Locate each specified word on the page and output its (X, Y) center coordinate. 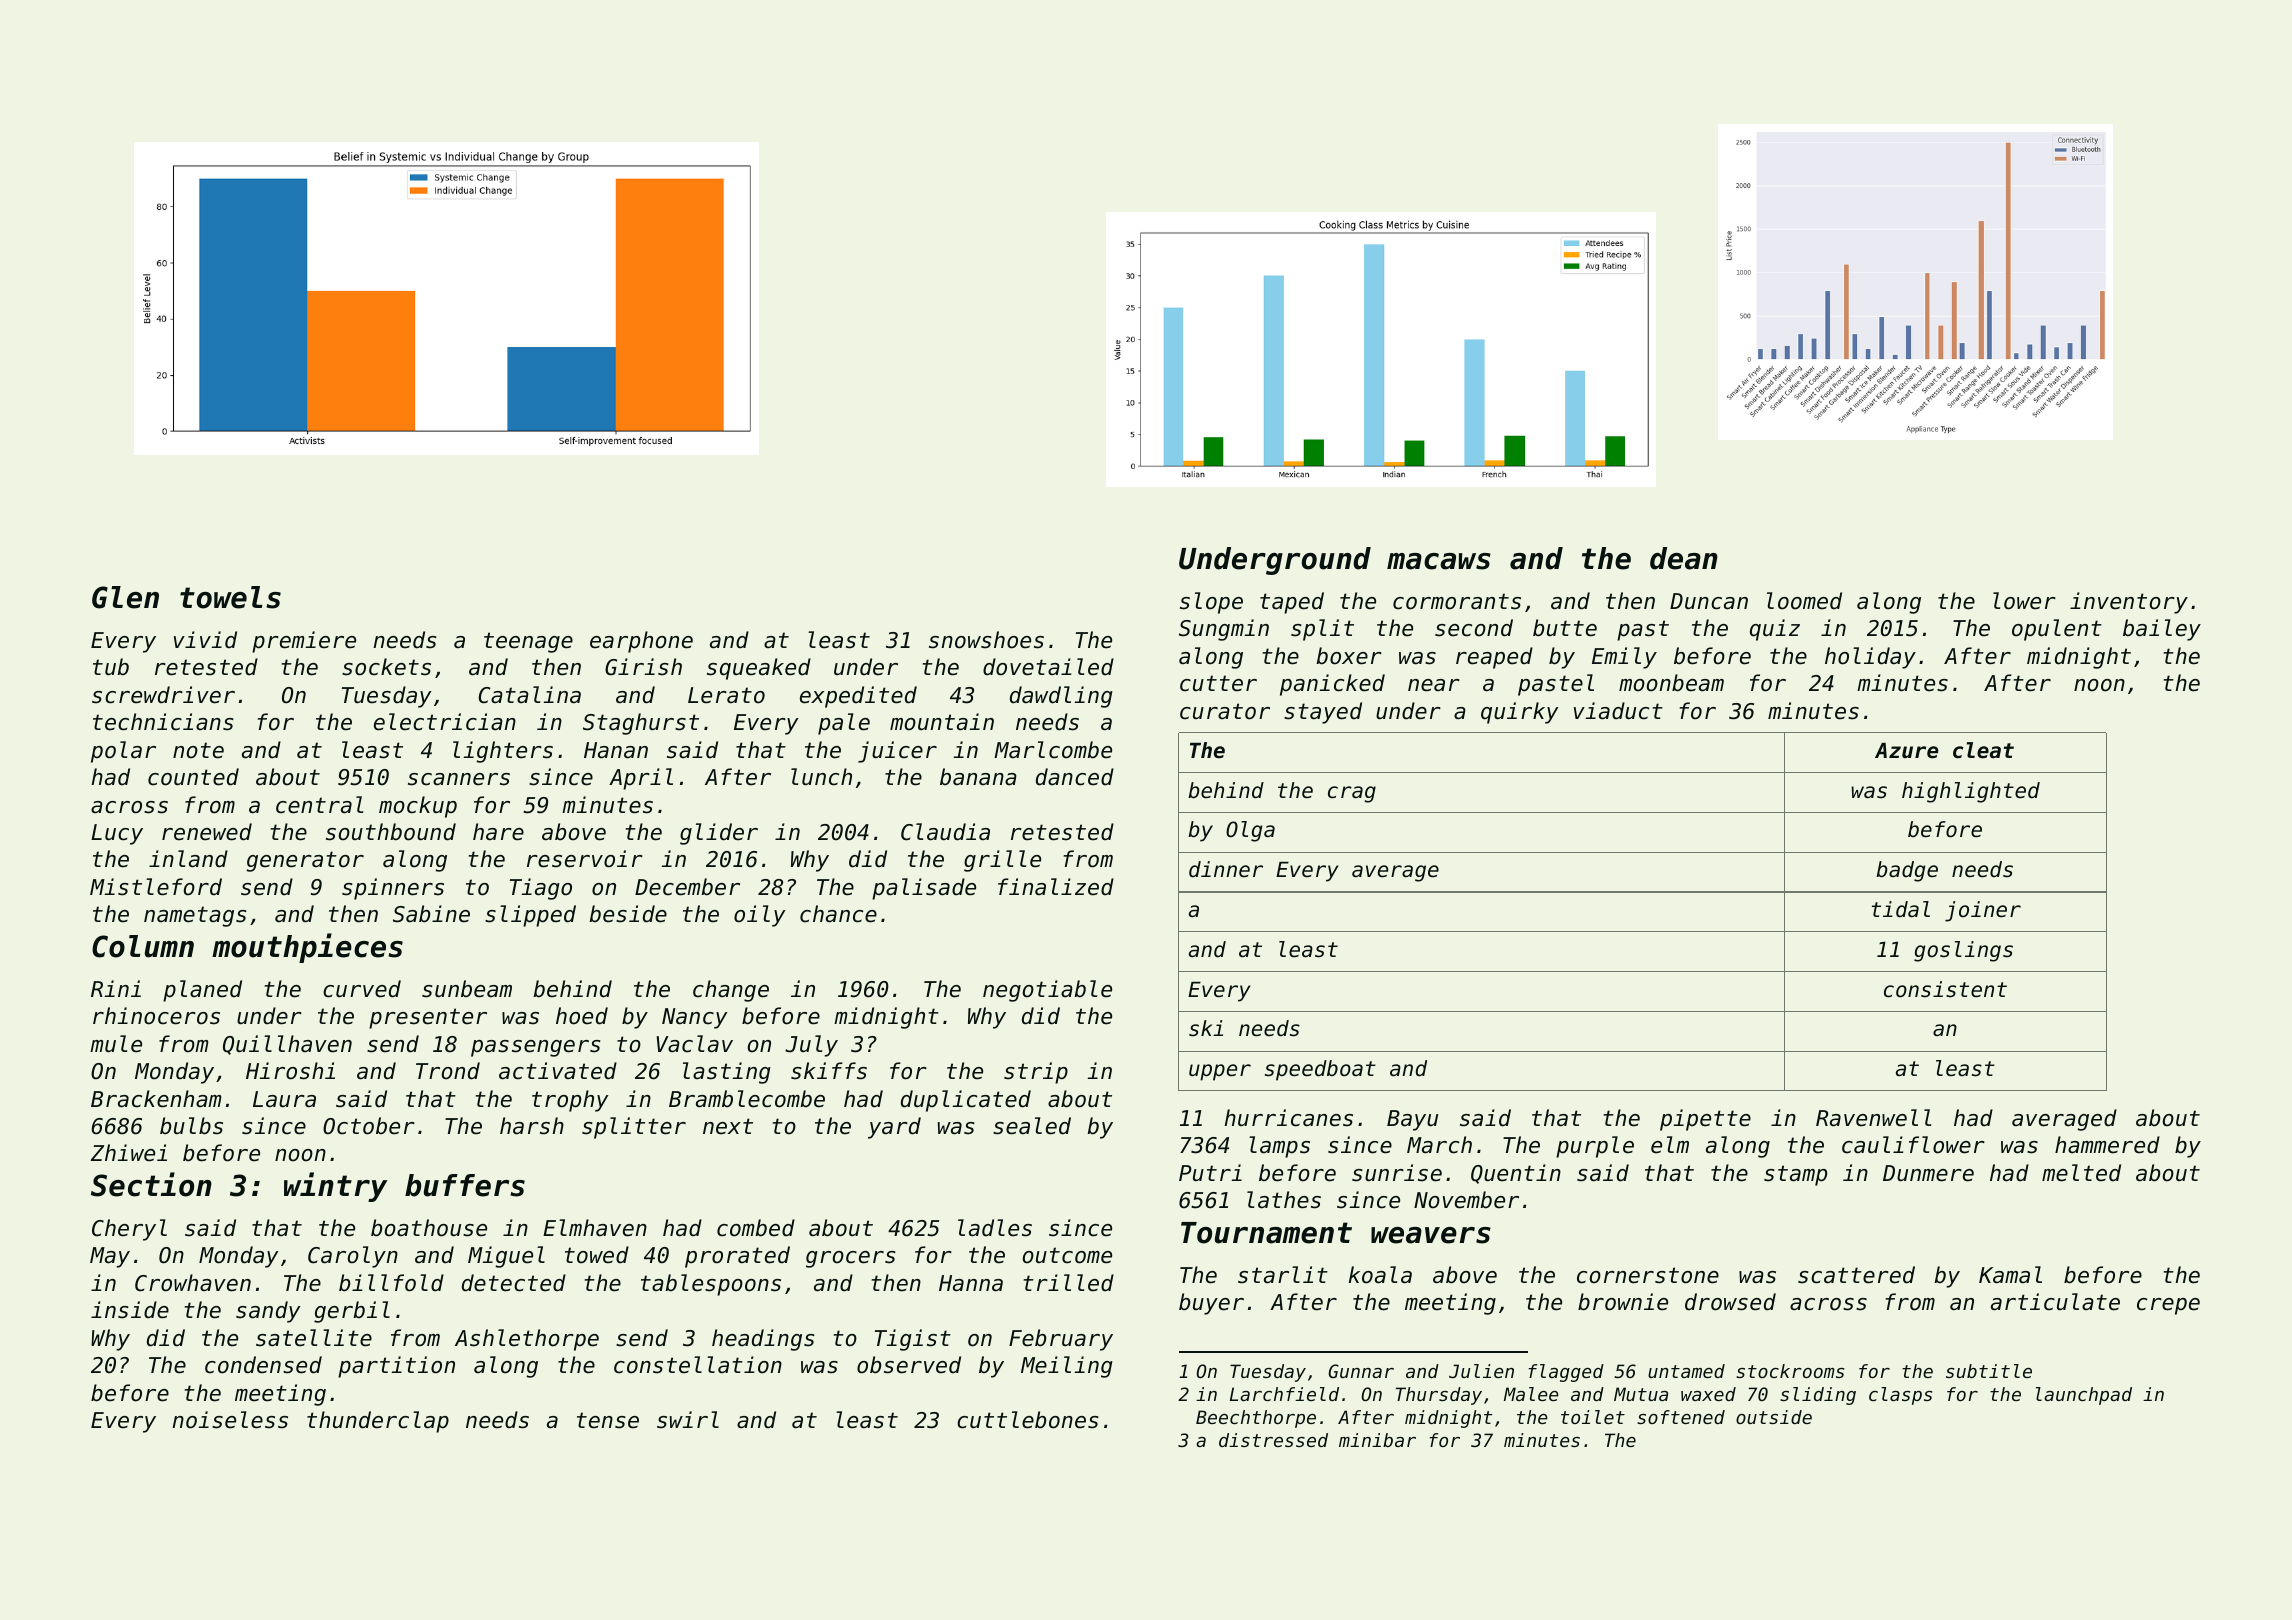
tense (608, 1420)
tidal (1901, 909)
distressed (1273, 1440)
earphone (641, 642)
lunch (821, 777)
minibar (1377, 1440)
